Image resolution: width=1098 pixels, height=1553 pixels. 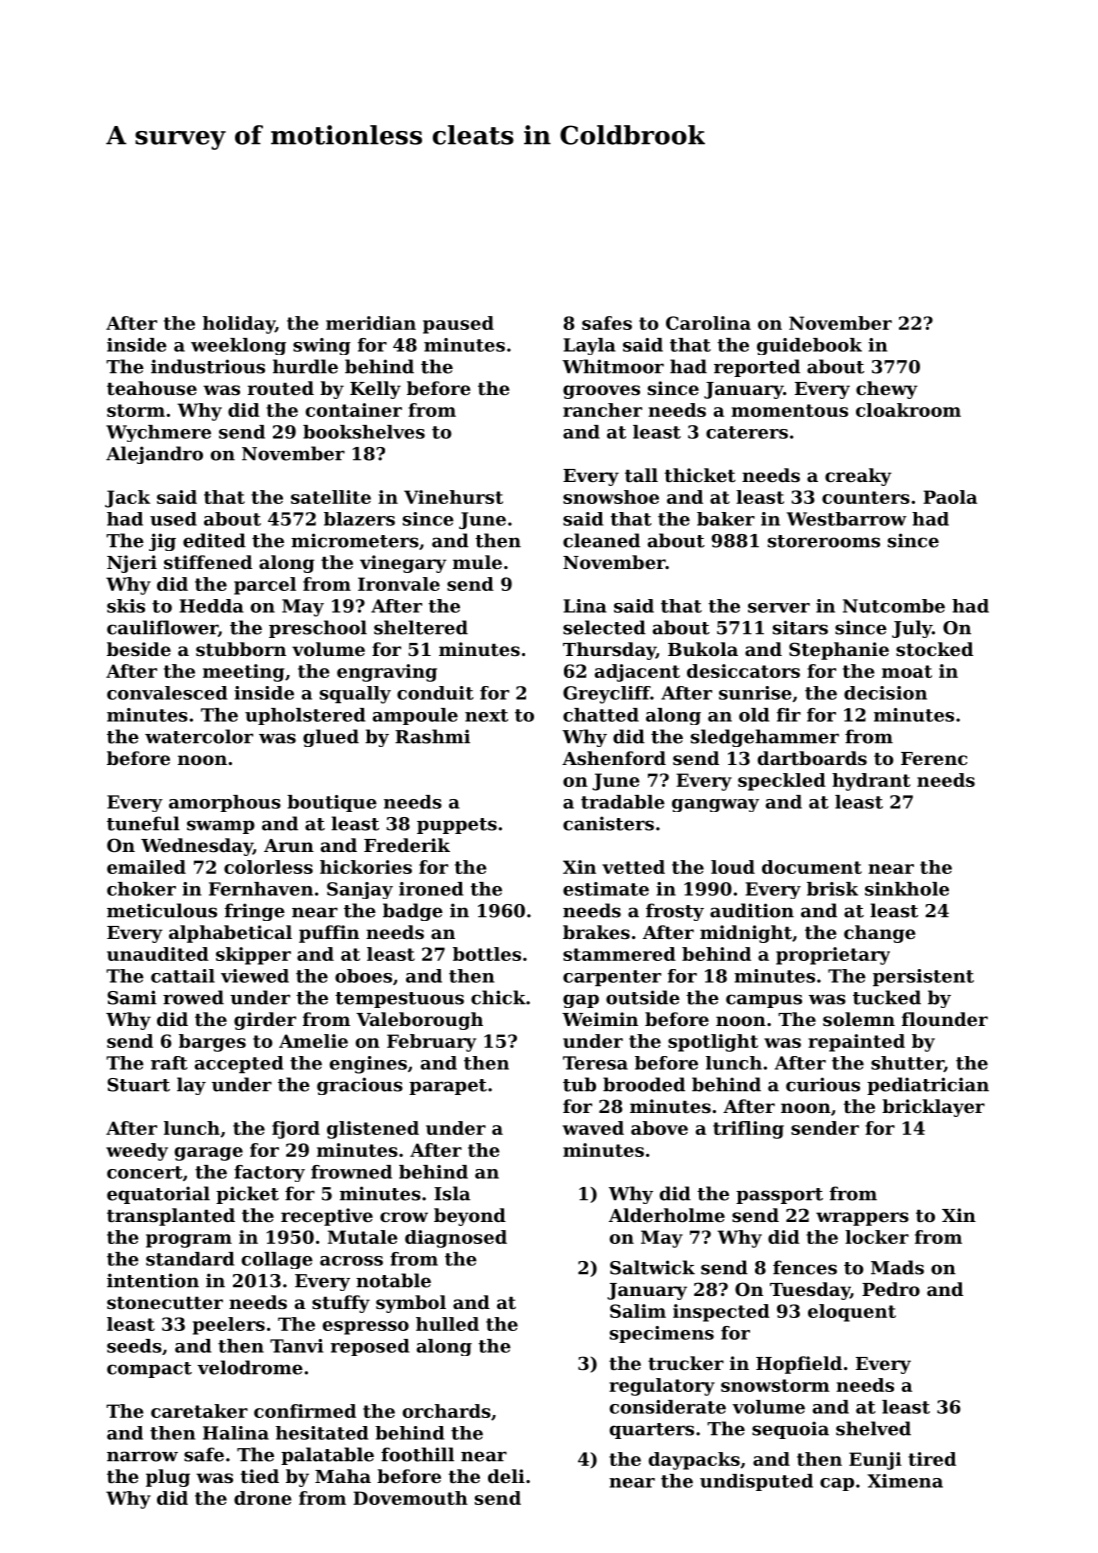 What do you see at coordinates (137, 1152) in the page?
I see `weedy` at bounding box center [137, 1152].
